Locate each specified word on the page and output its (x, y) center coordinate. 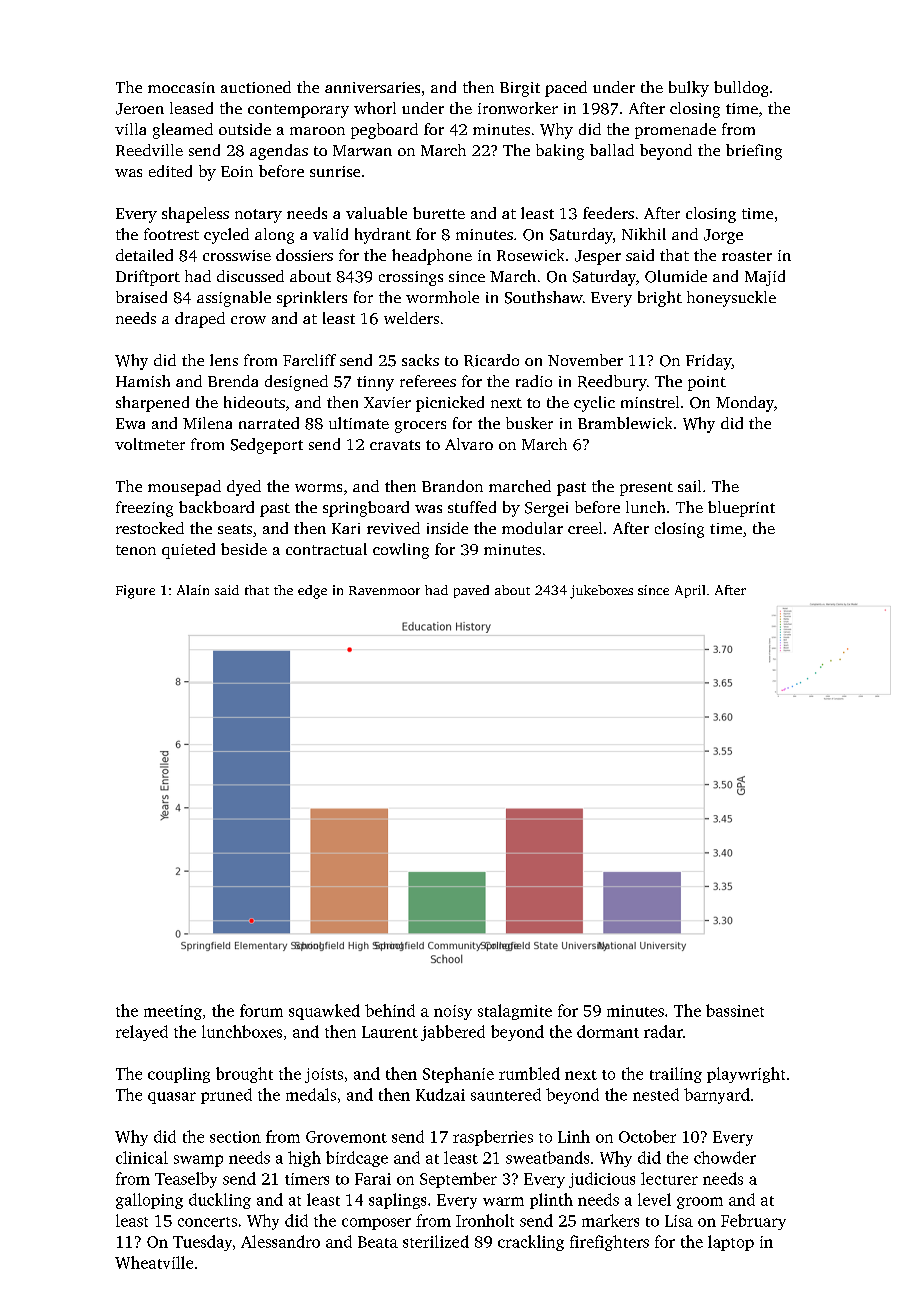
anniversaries (372, 87)
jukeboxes (601, 592)
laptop (731, 1243)
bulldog (741, 89)
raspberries (493, 1138)
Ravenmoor (384, 590)
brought (244, 1075)
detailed (144, 255)
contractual (326, 549)
